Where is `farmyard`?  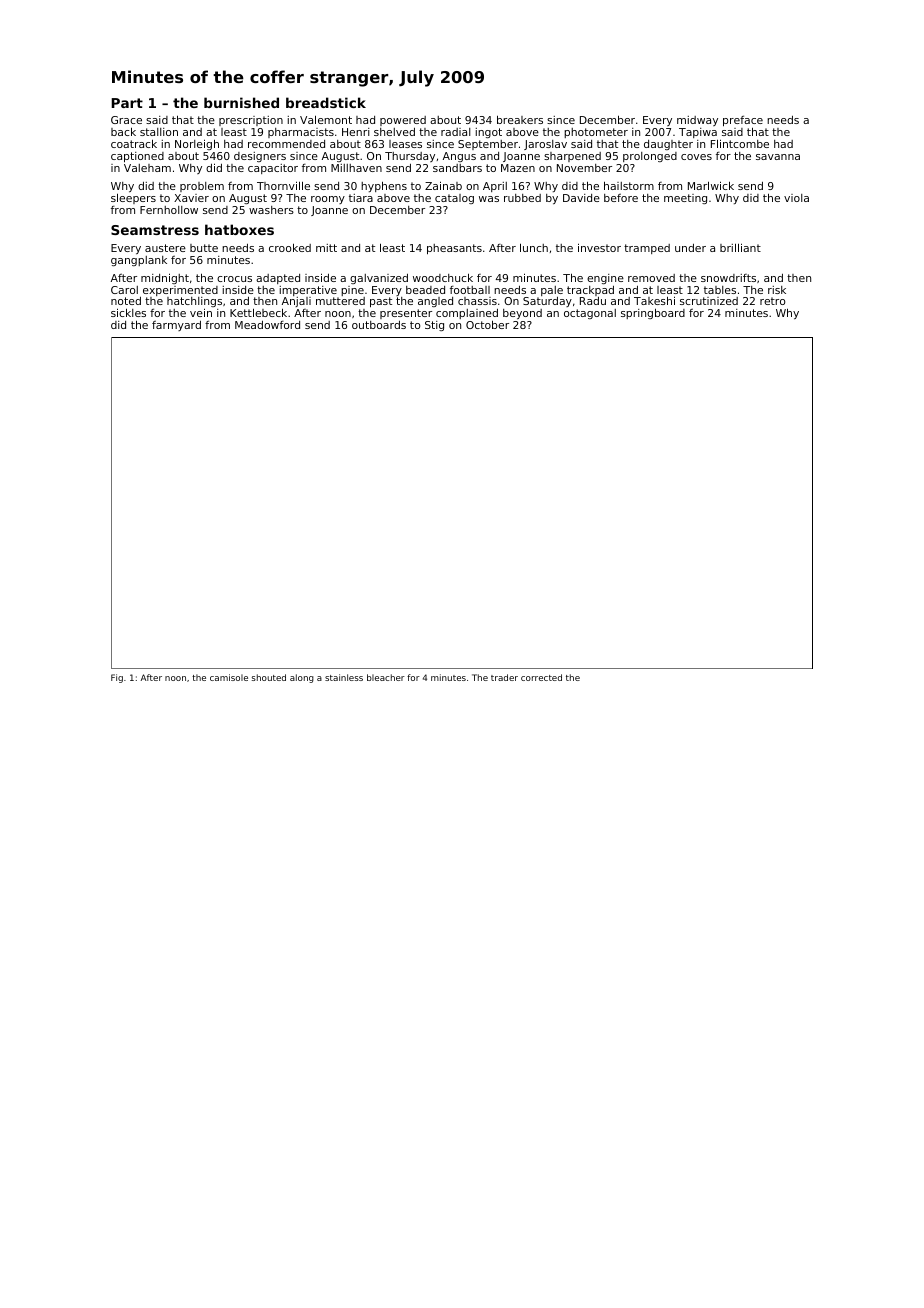
farmyard is located at coordinates (176, 325).
